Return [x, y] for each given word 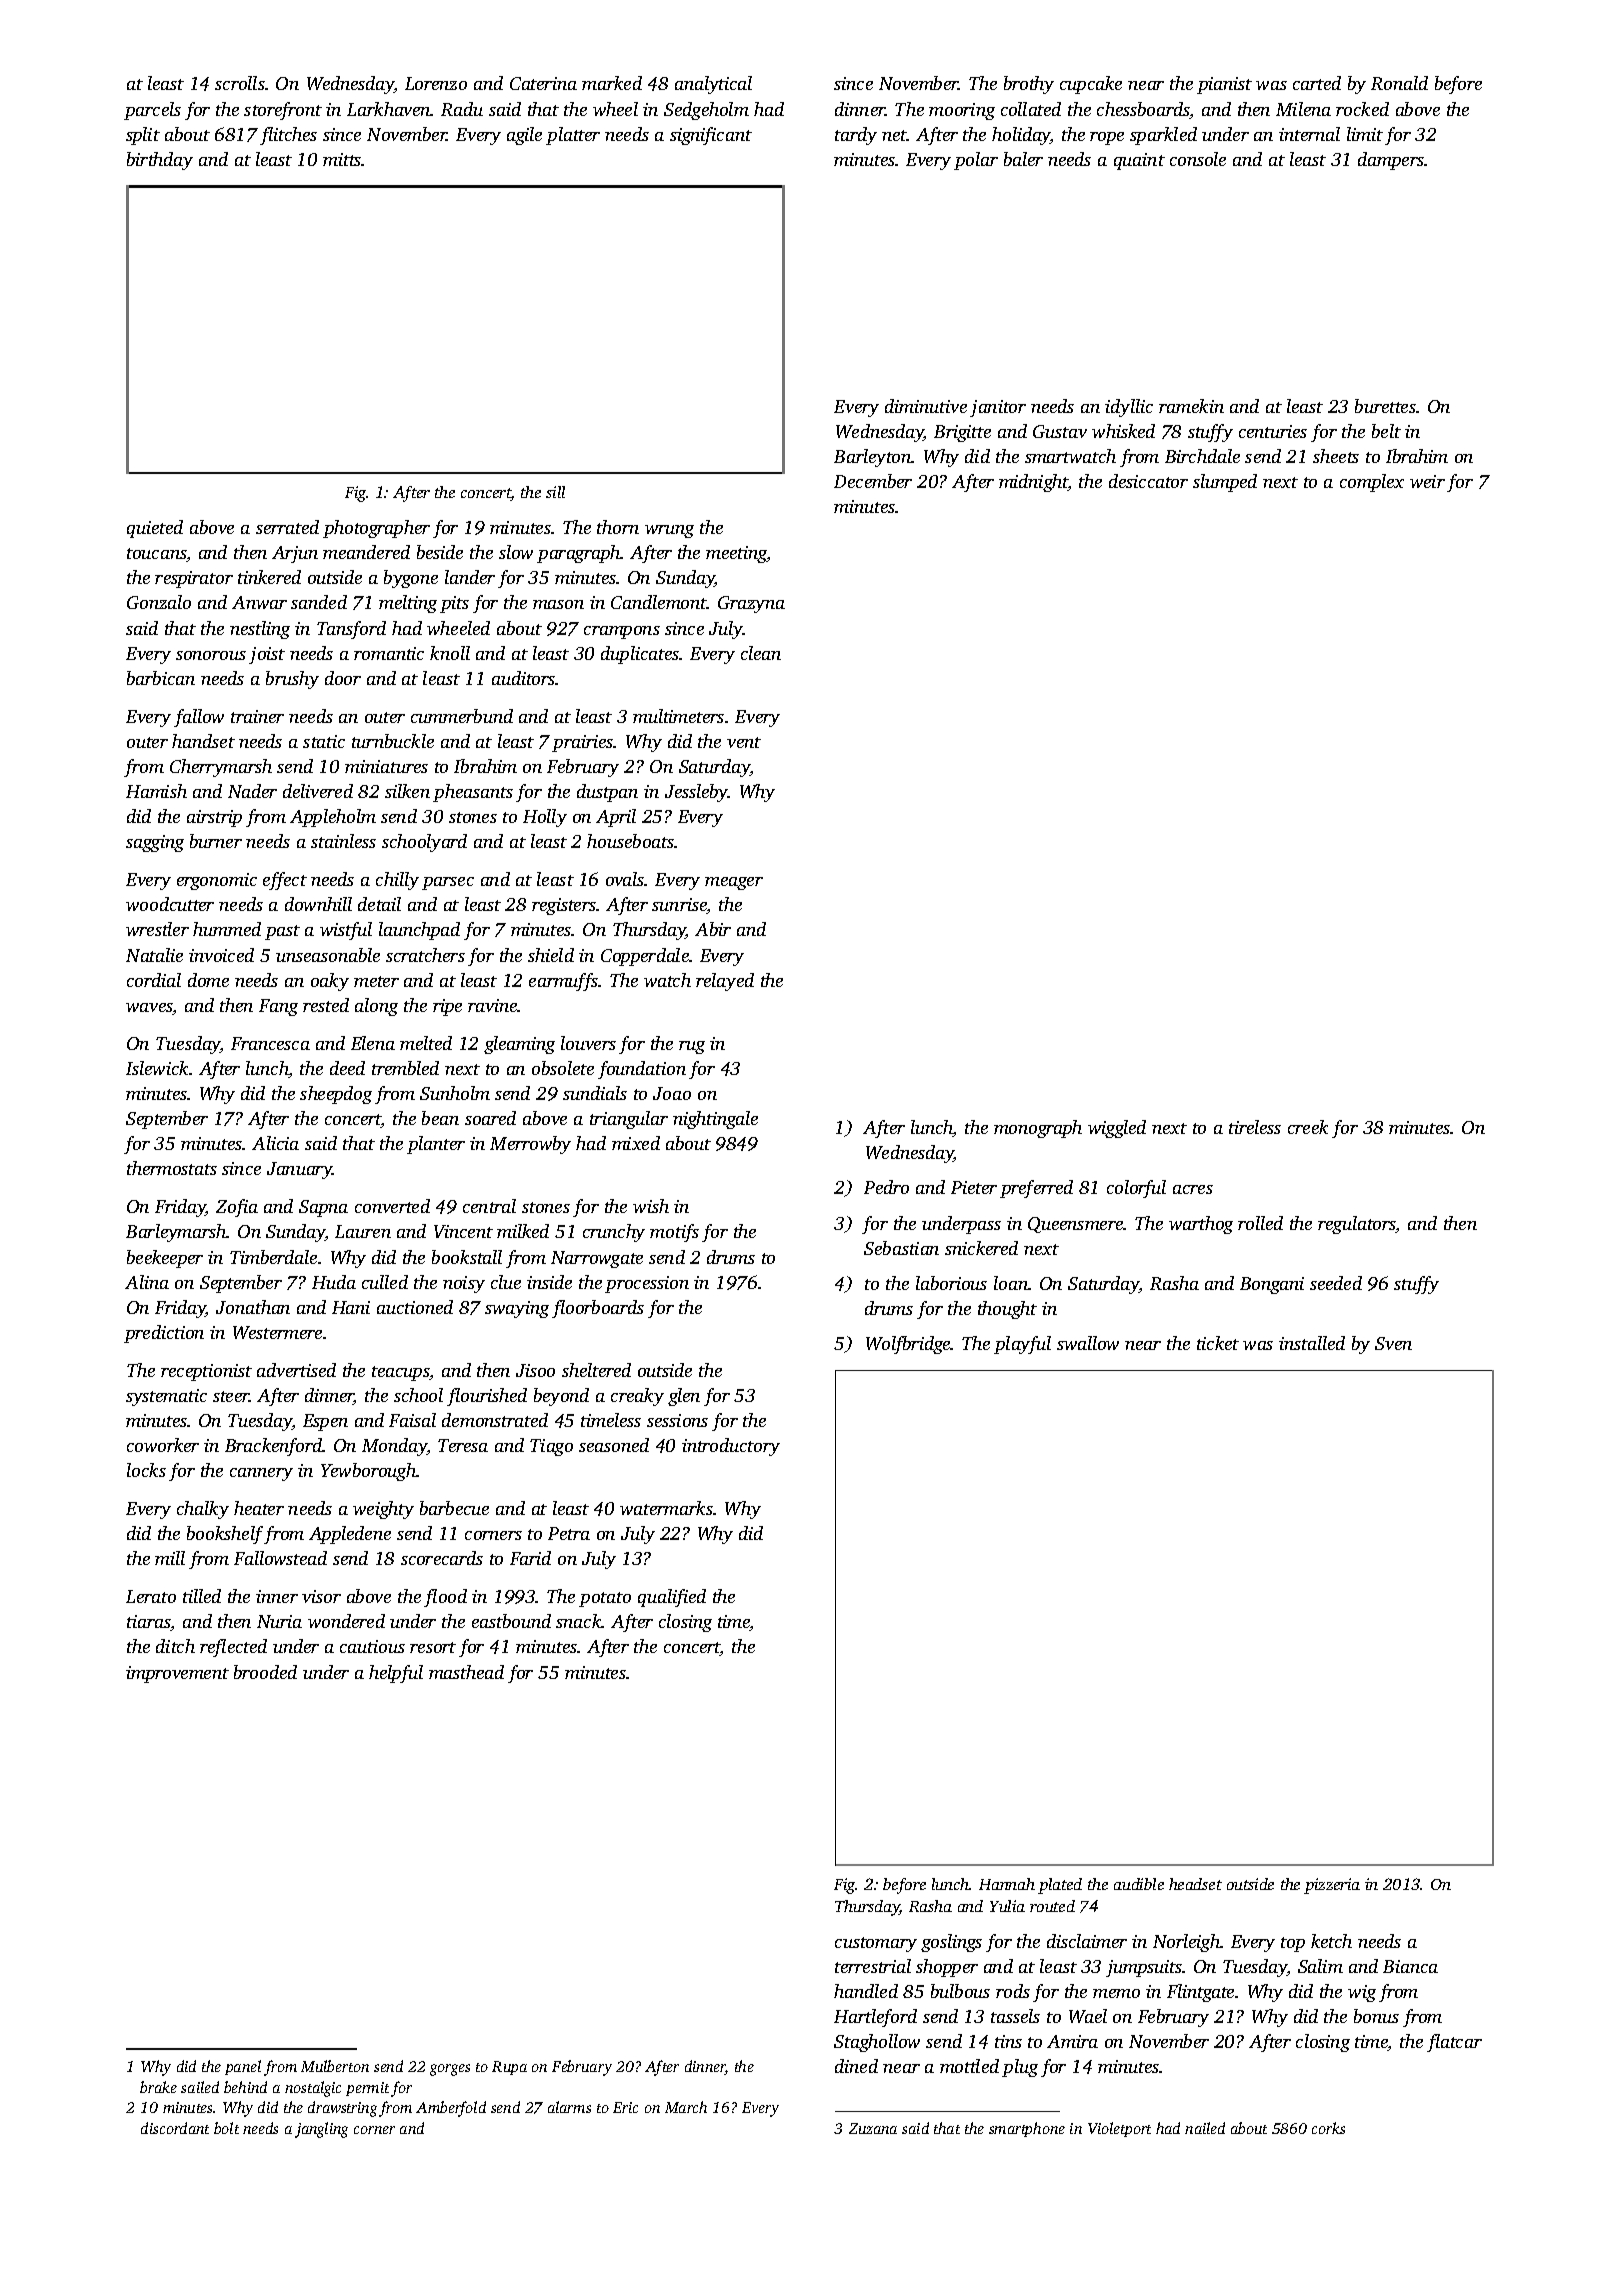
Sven [1393, 1343]
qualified [672, 1598]
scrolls [240, 83]
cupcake [1091, 85]
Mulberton [335, 2066]
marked [612, 83]
